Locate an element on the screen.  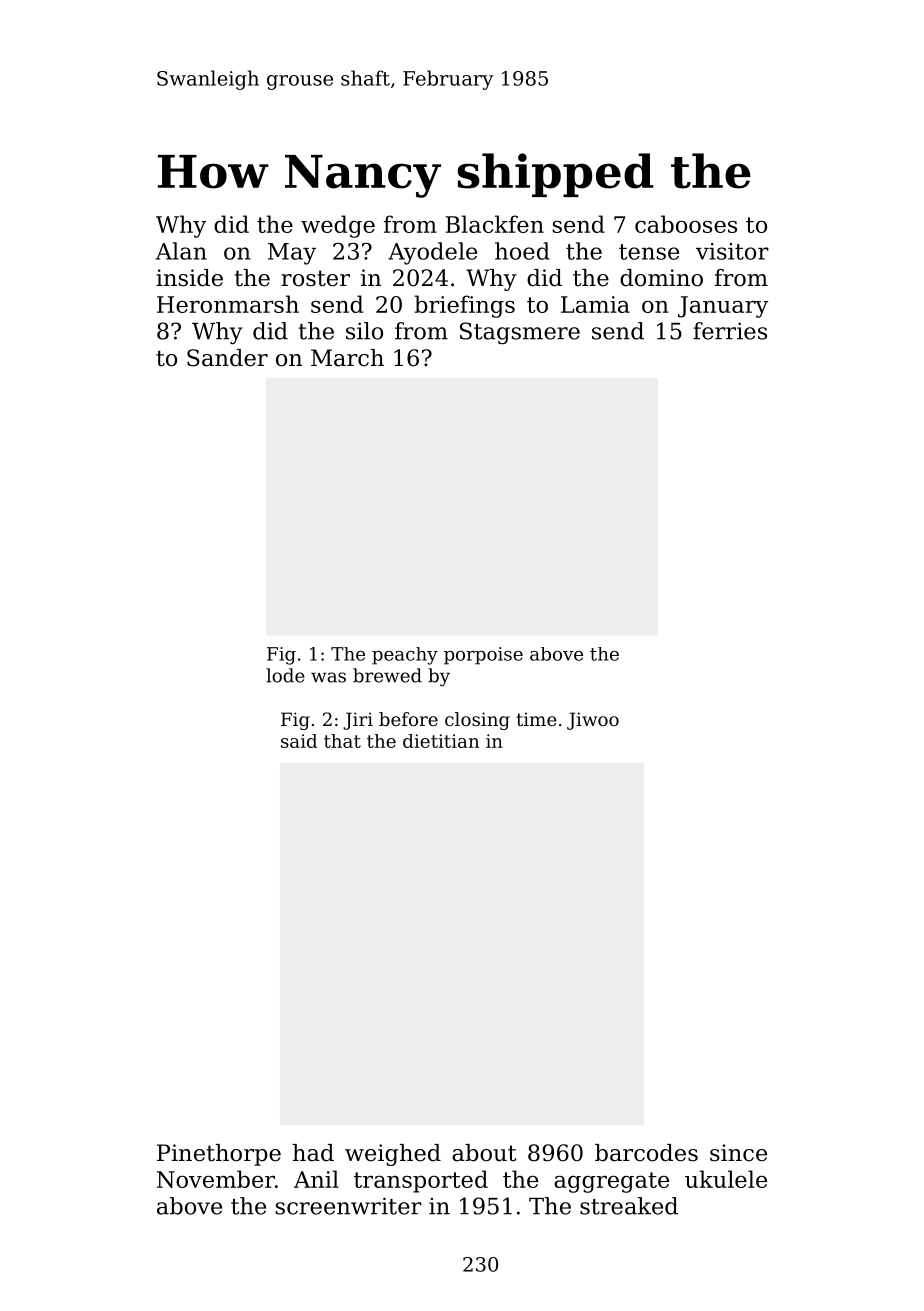
Anil is located at coordinates (316, 1179).
